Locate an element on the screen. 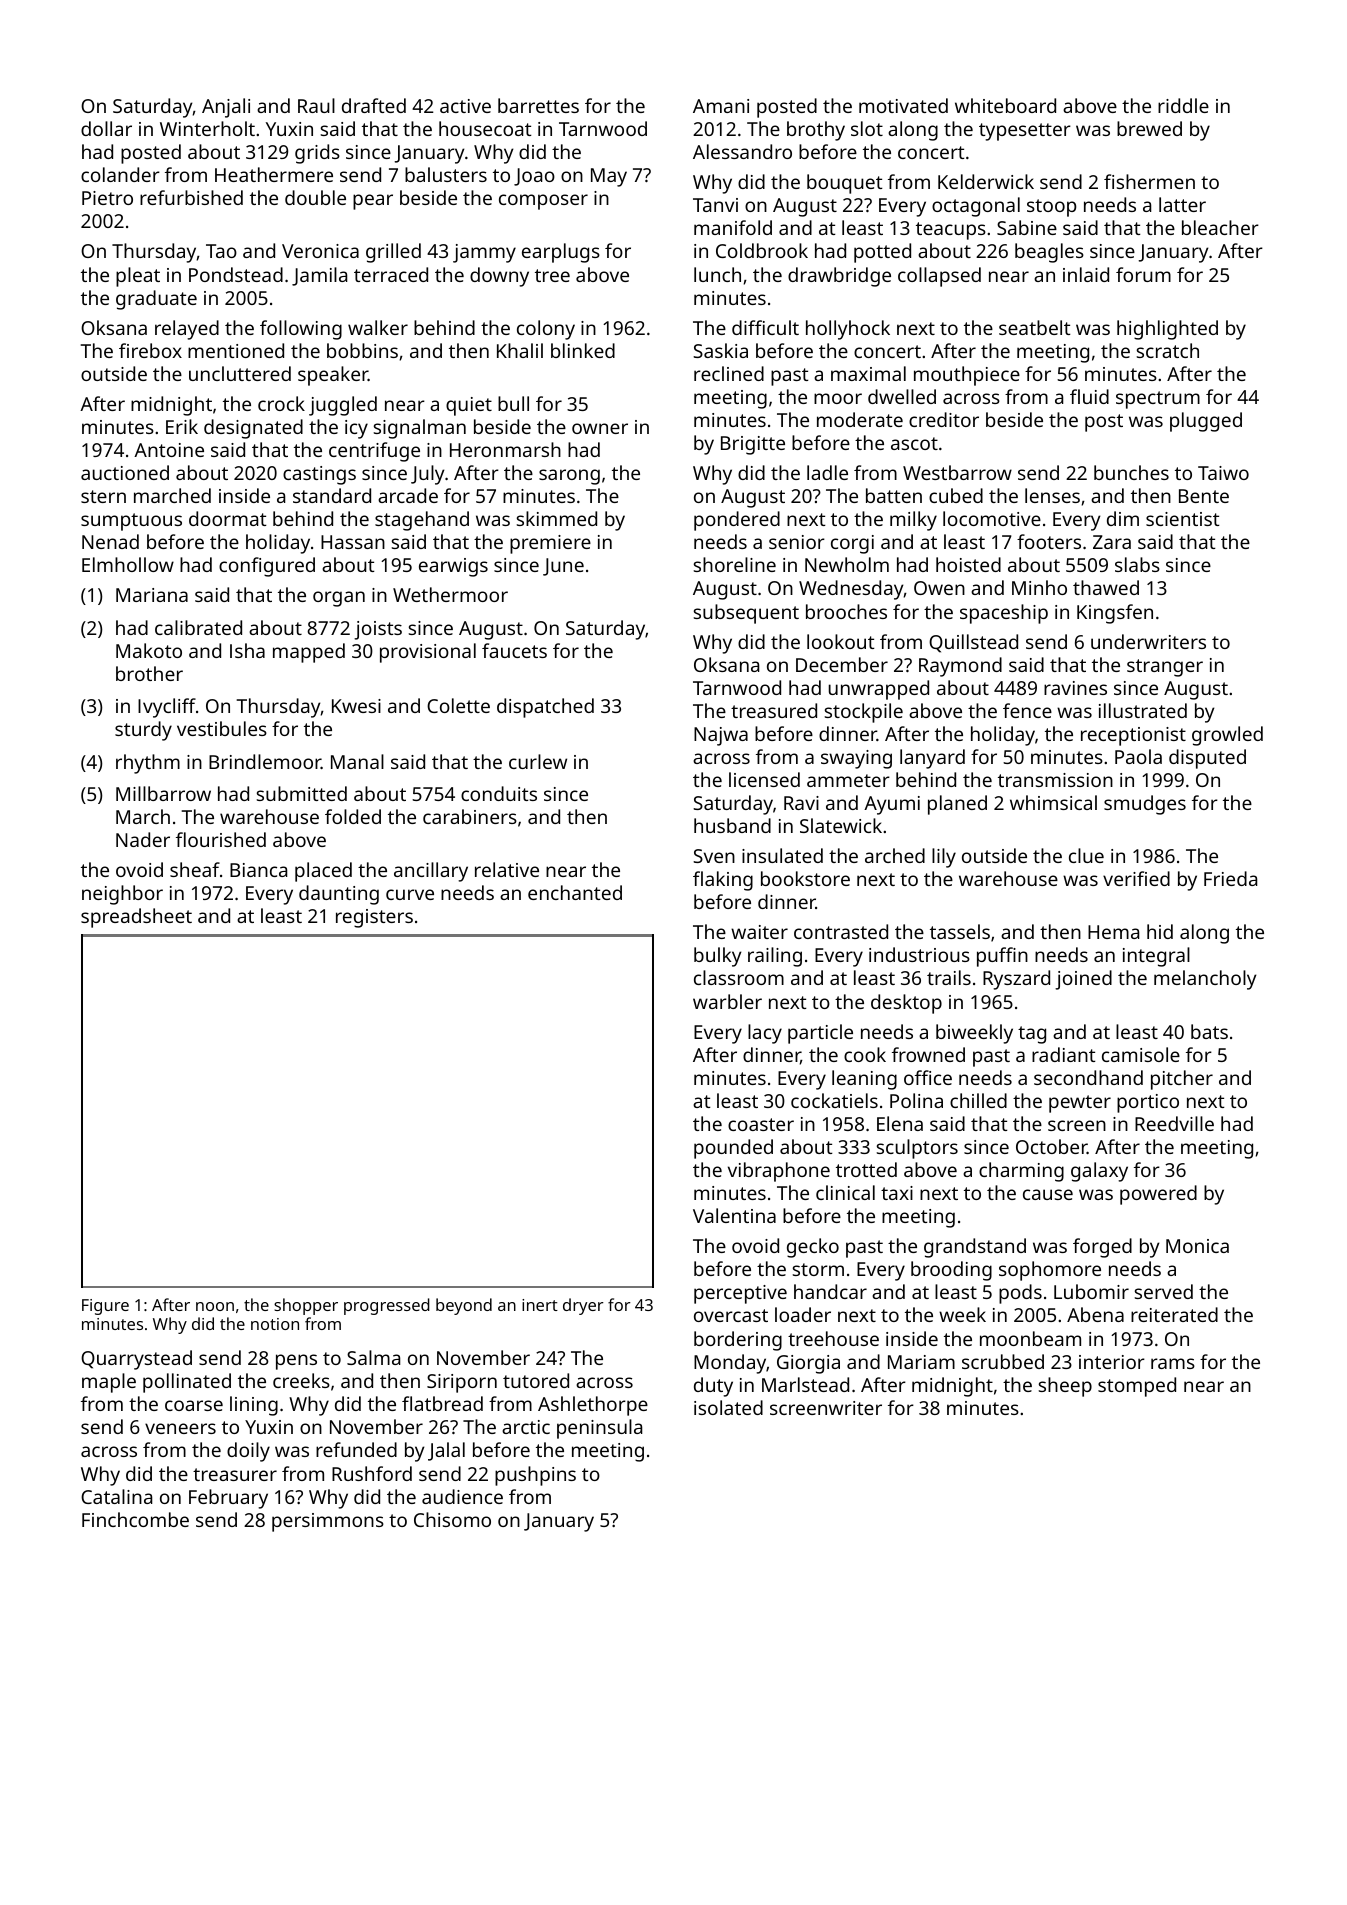 Image resolution: width=1347 pixels, height=1905 pixels. Chisomo is located at coordinates (452, 1519).
